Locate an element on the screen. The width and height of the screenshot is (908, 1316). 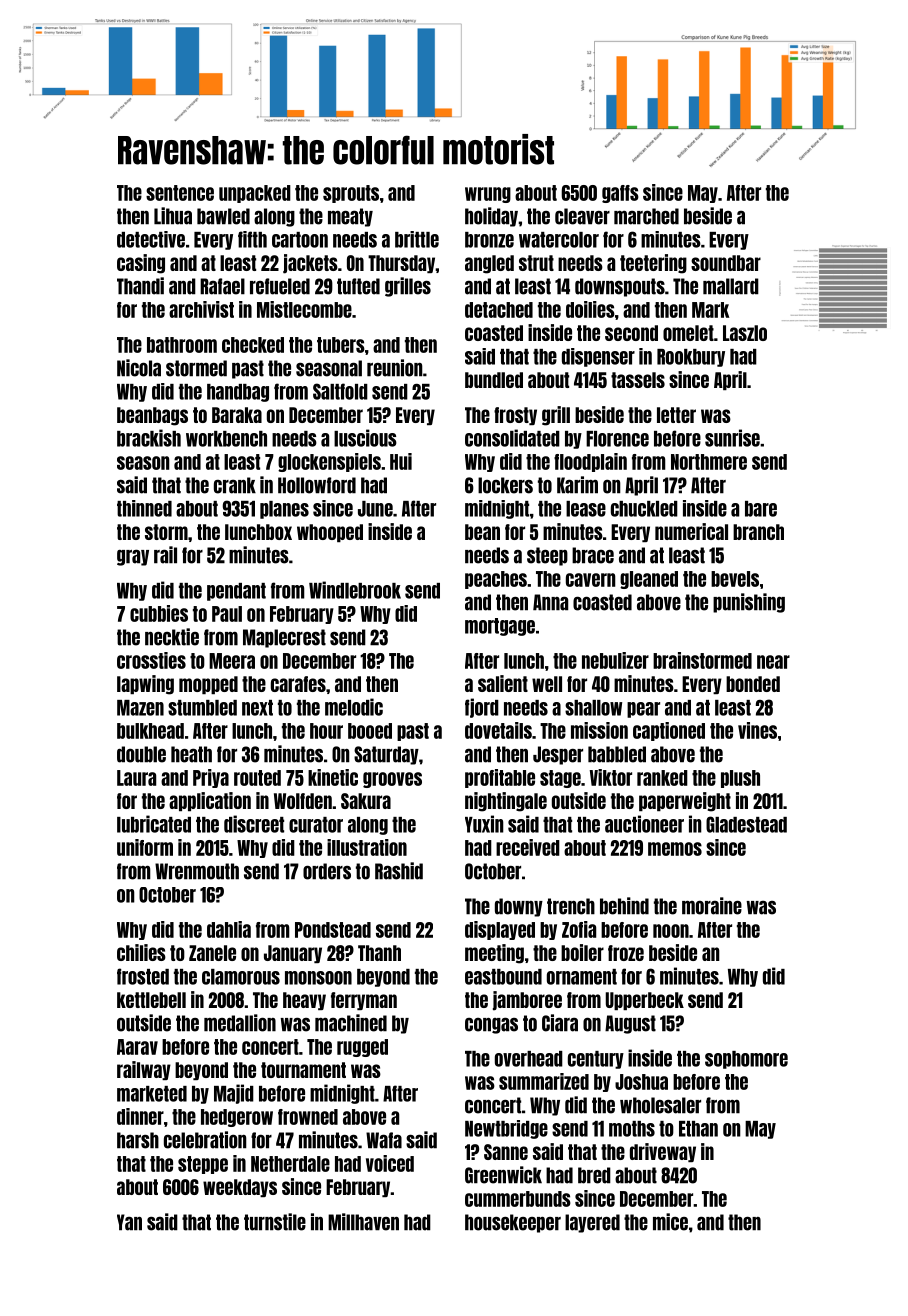
sprouts is located at coordinates (351, 194).
